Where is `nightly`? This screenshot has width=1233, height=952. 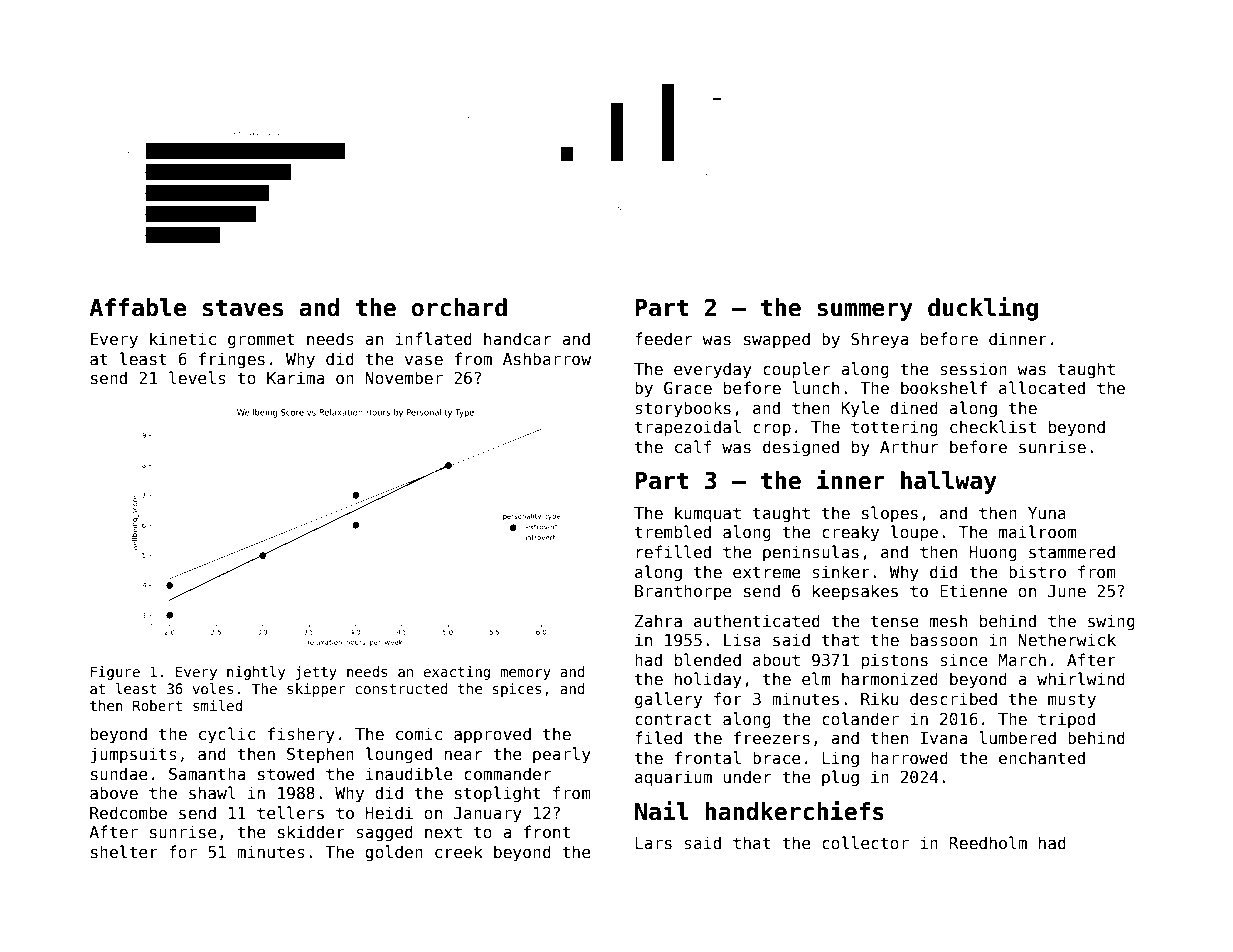 nightly is located at coordinates (256, 673).
